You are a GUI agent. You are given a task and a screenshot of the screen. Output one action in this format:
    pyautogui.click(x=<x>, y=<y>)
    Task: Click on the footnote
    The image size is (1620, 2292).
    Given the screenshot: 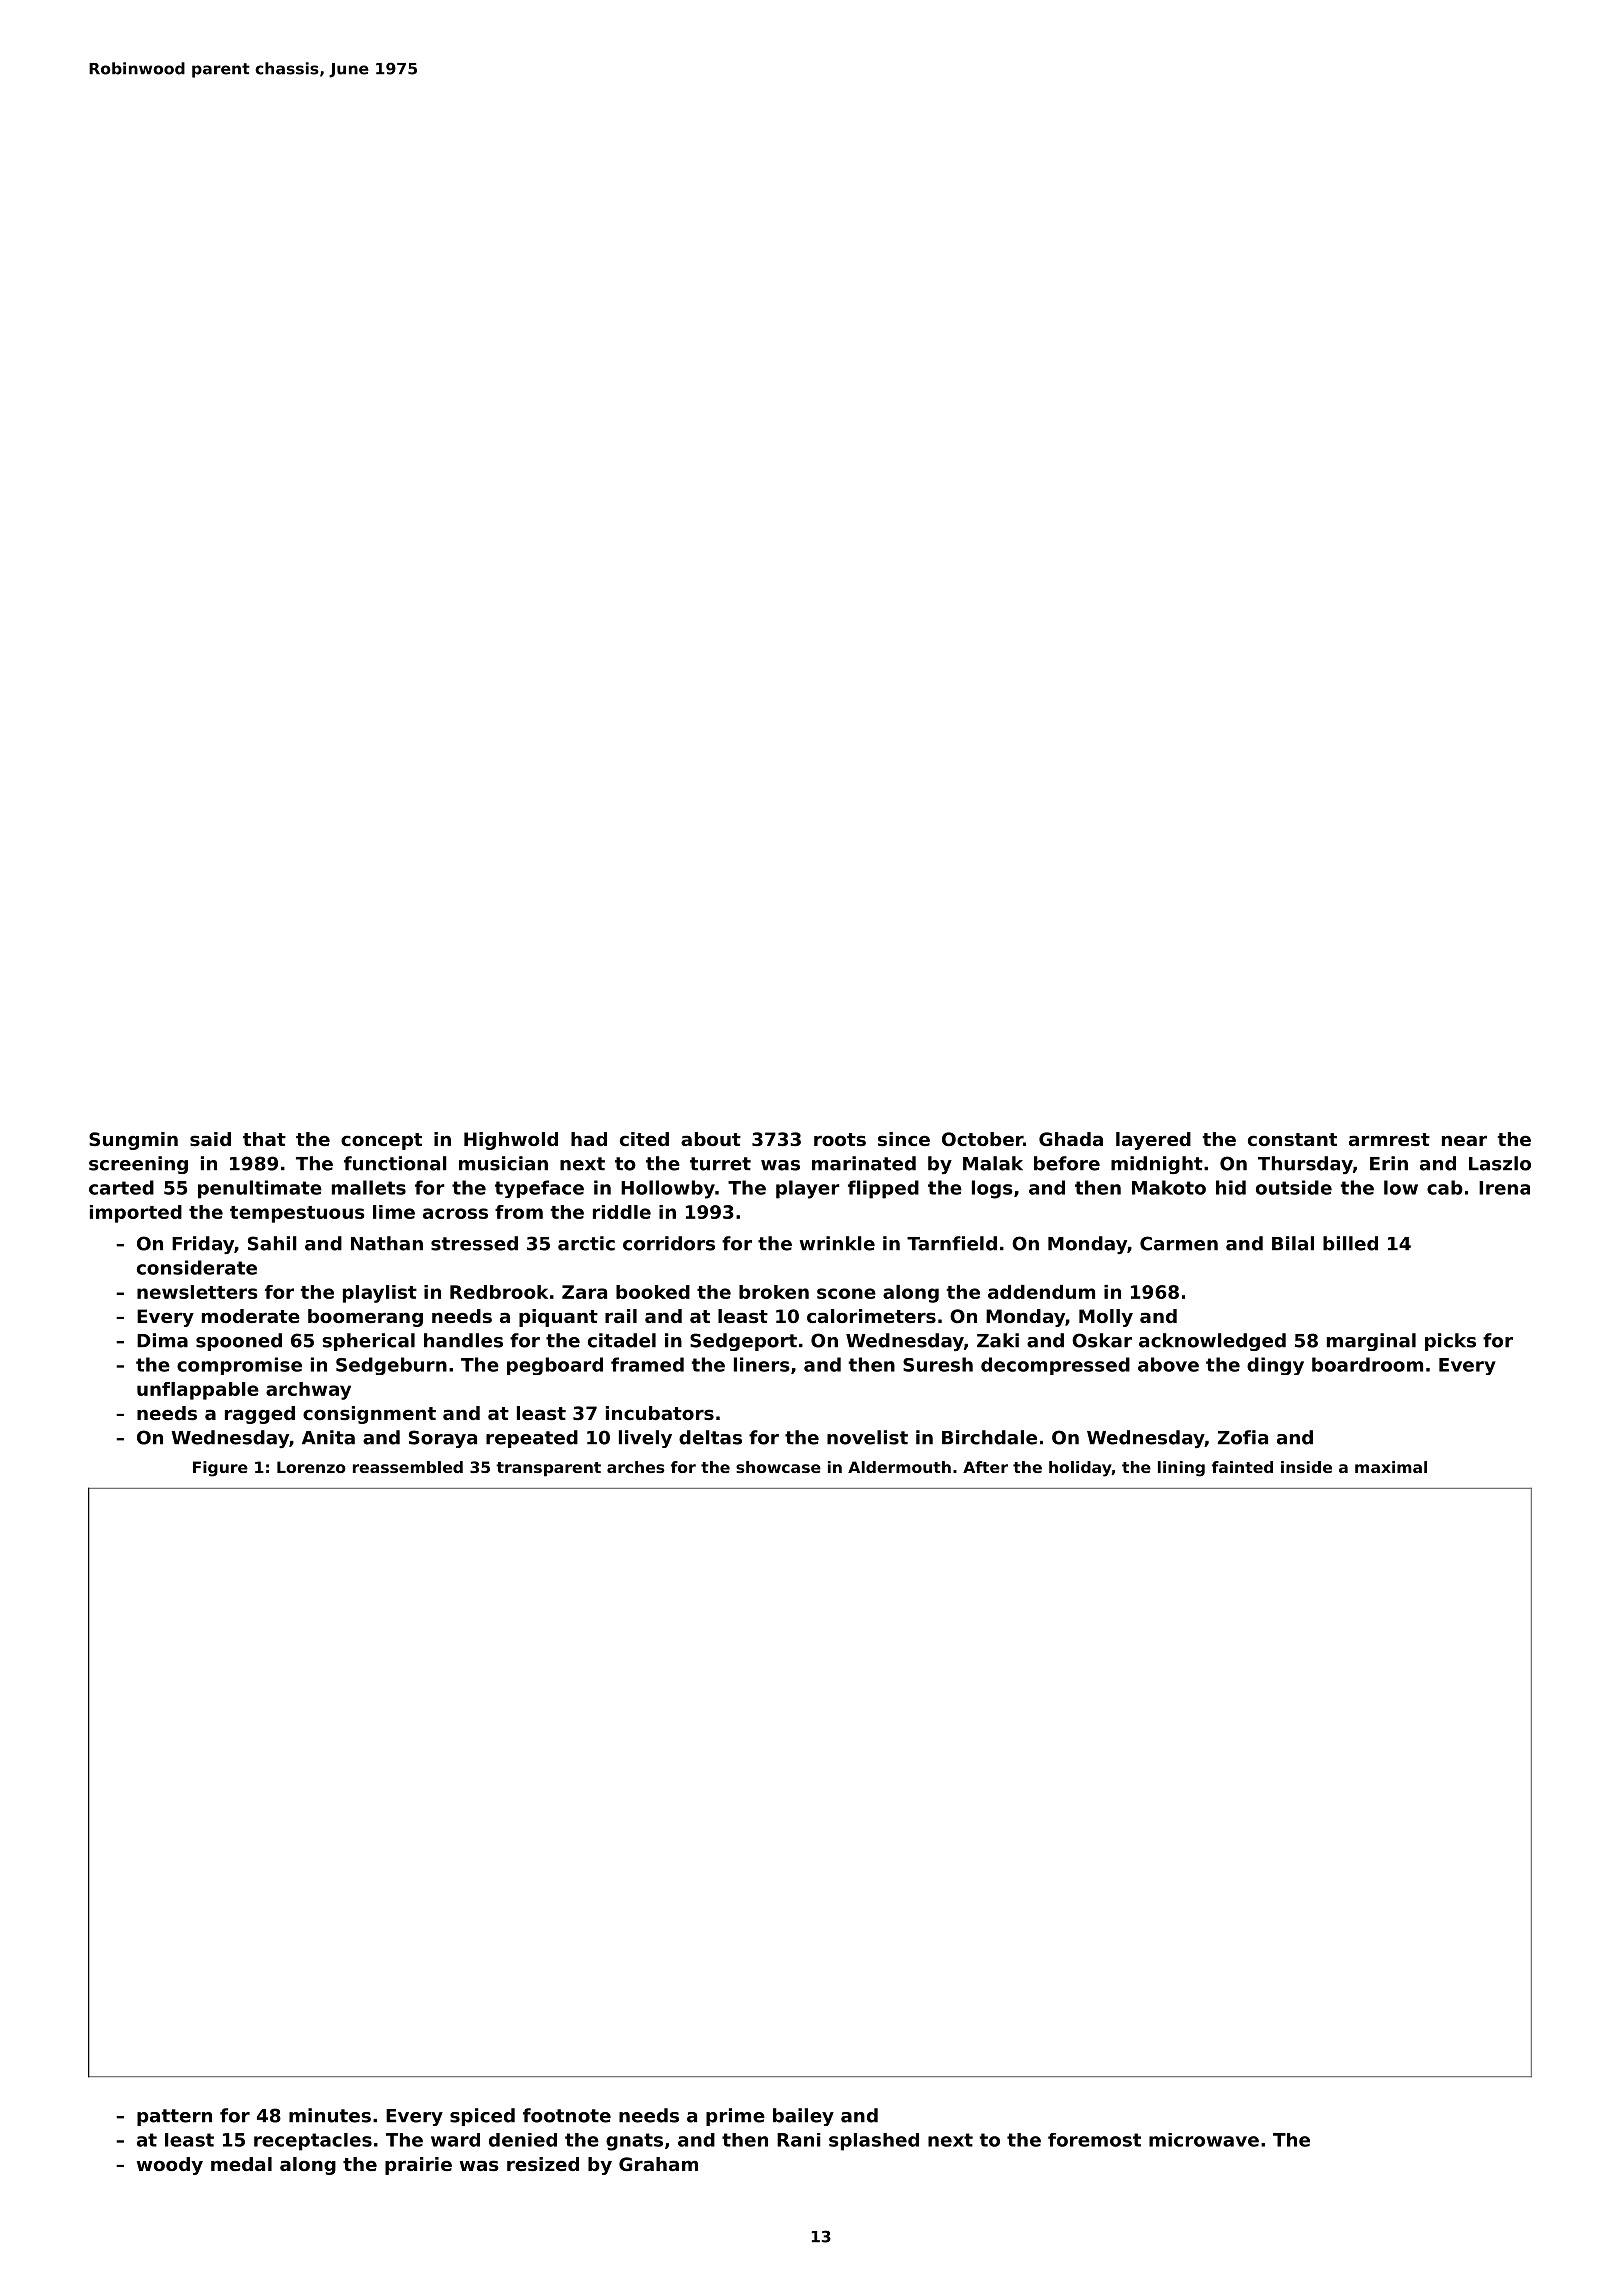 What is the action you would take?
    pyautogui.click(x=567, y=2115)
